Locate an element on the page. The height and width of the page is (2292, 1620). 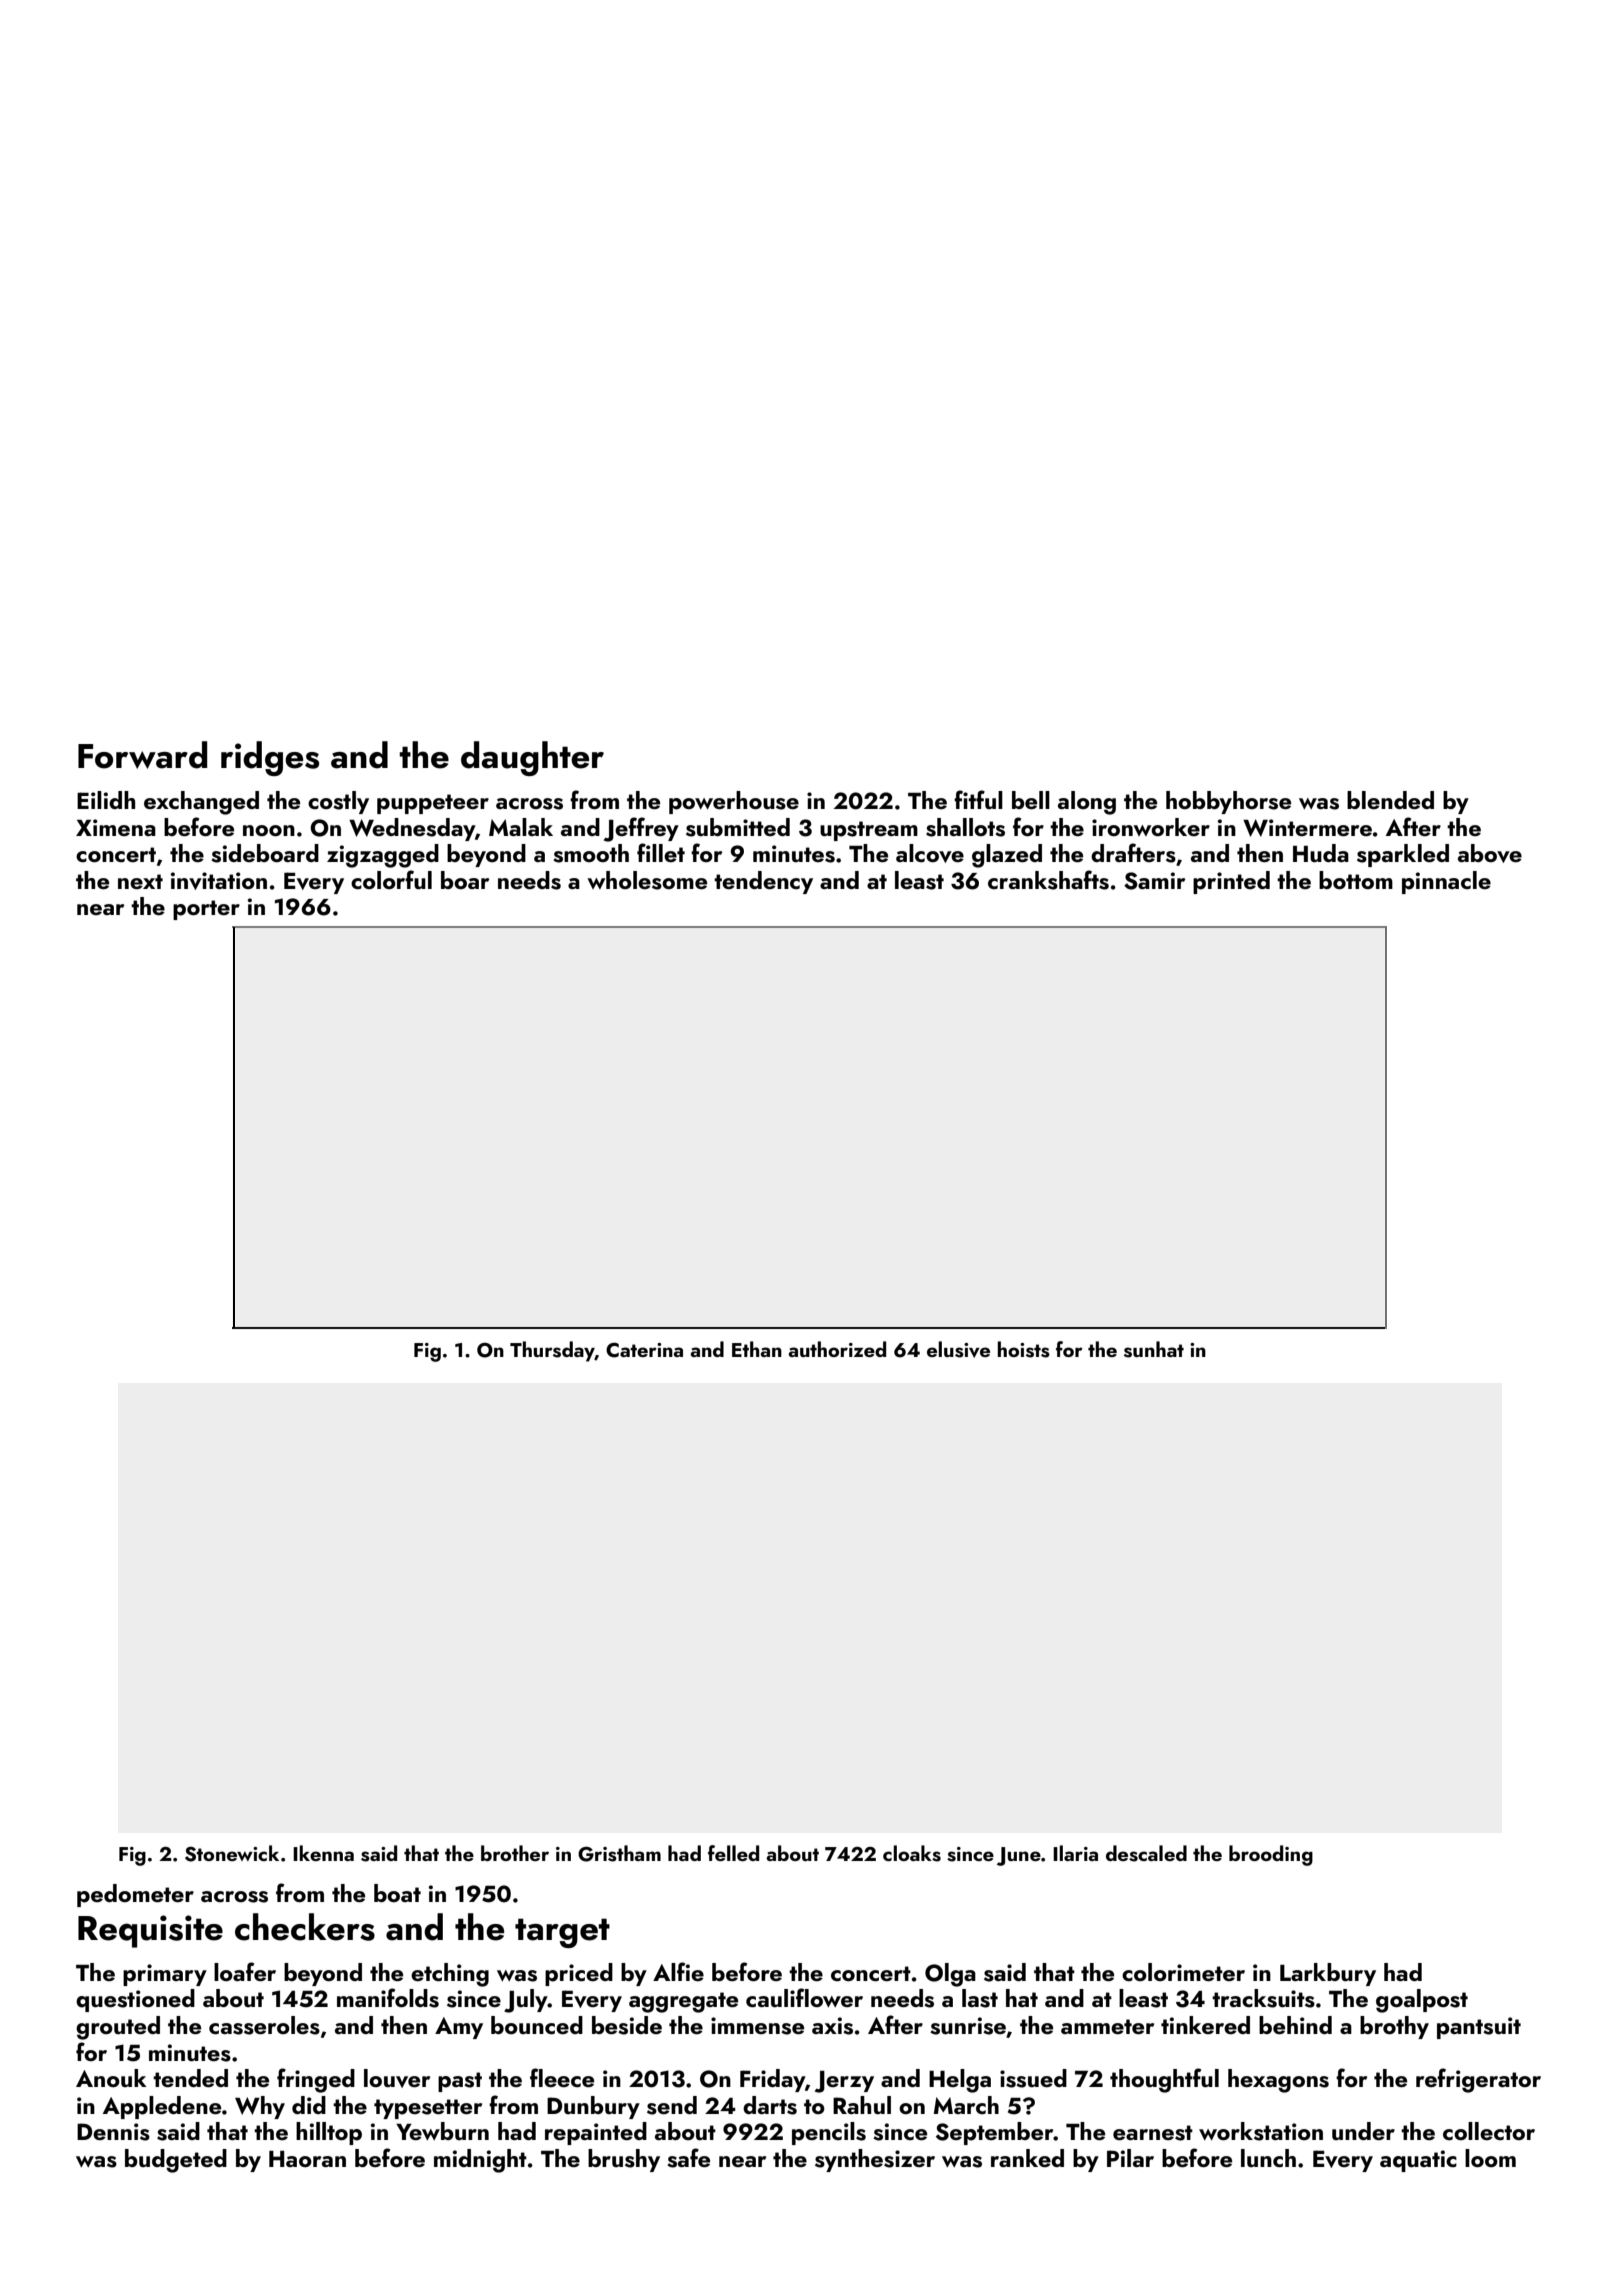
crankshafts is located at coordinates (1048, 880).
